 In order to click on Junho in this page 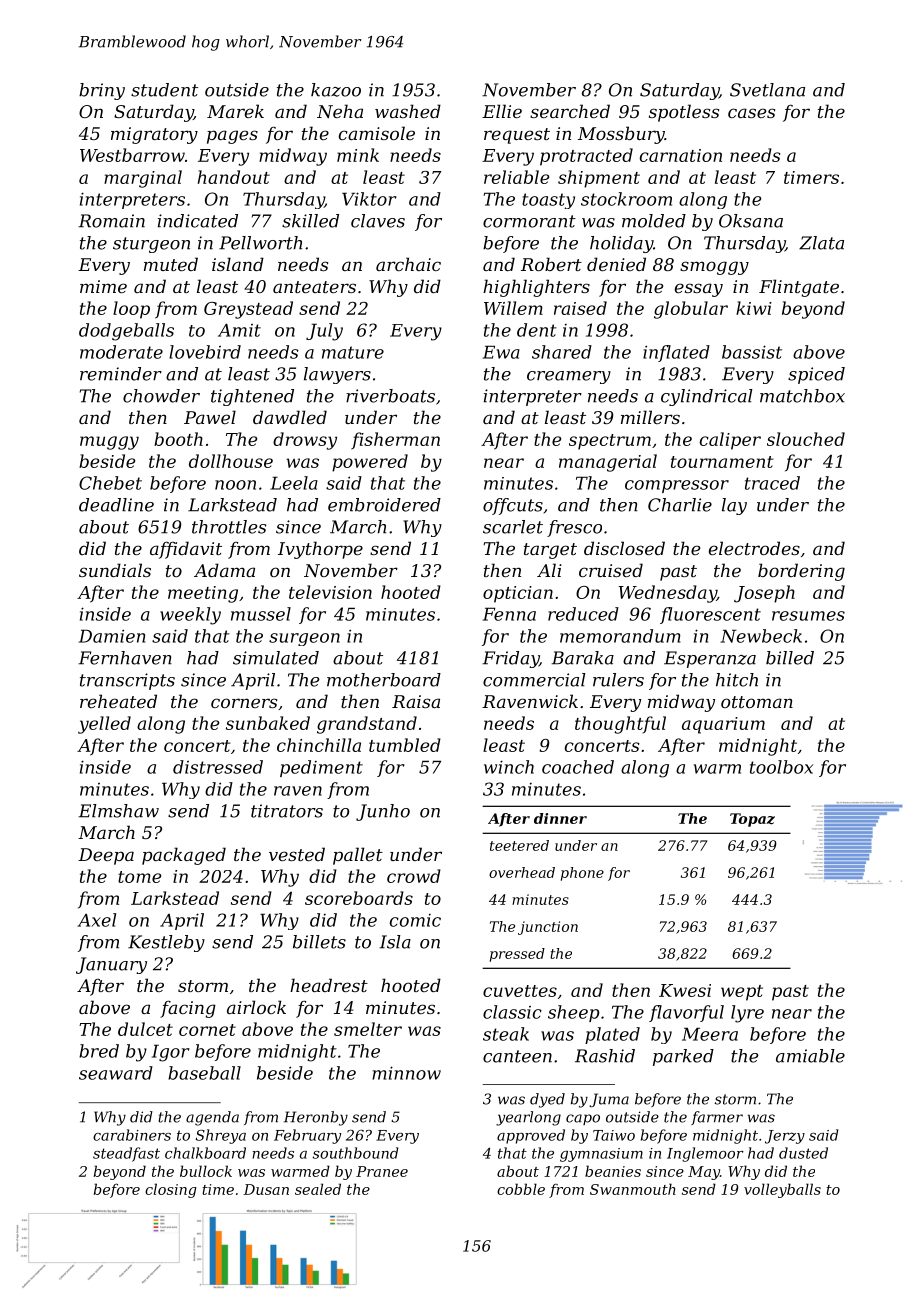, I will do `click(383, 812)`.
